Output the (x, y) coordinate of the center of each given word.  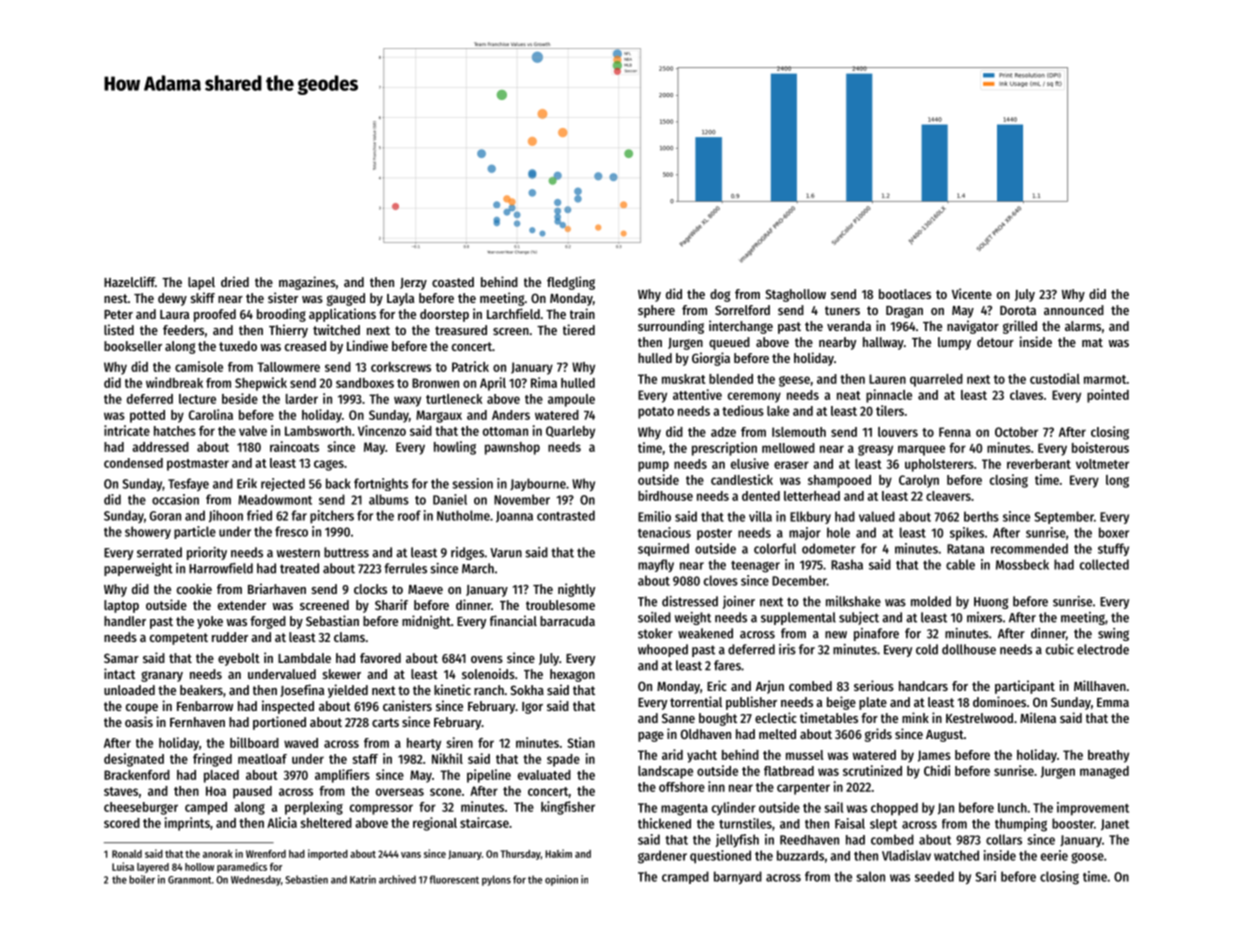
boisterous (1100, 447)
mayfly (656, 565)
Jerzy (413, 284)
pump (653, 466)
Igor (532, 708)
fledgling (571, 283)
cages (329, 465)
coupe (142, 709)
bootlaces (905, 294)
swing (1113, 634)
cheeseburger (141, 808)
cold (927, 649)
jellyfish (737, 840)
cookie (194, 588)
